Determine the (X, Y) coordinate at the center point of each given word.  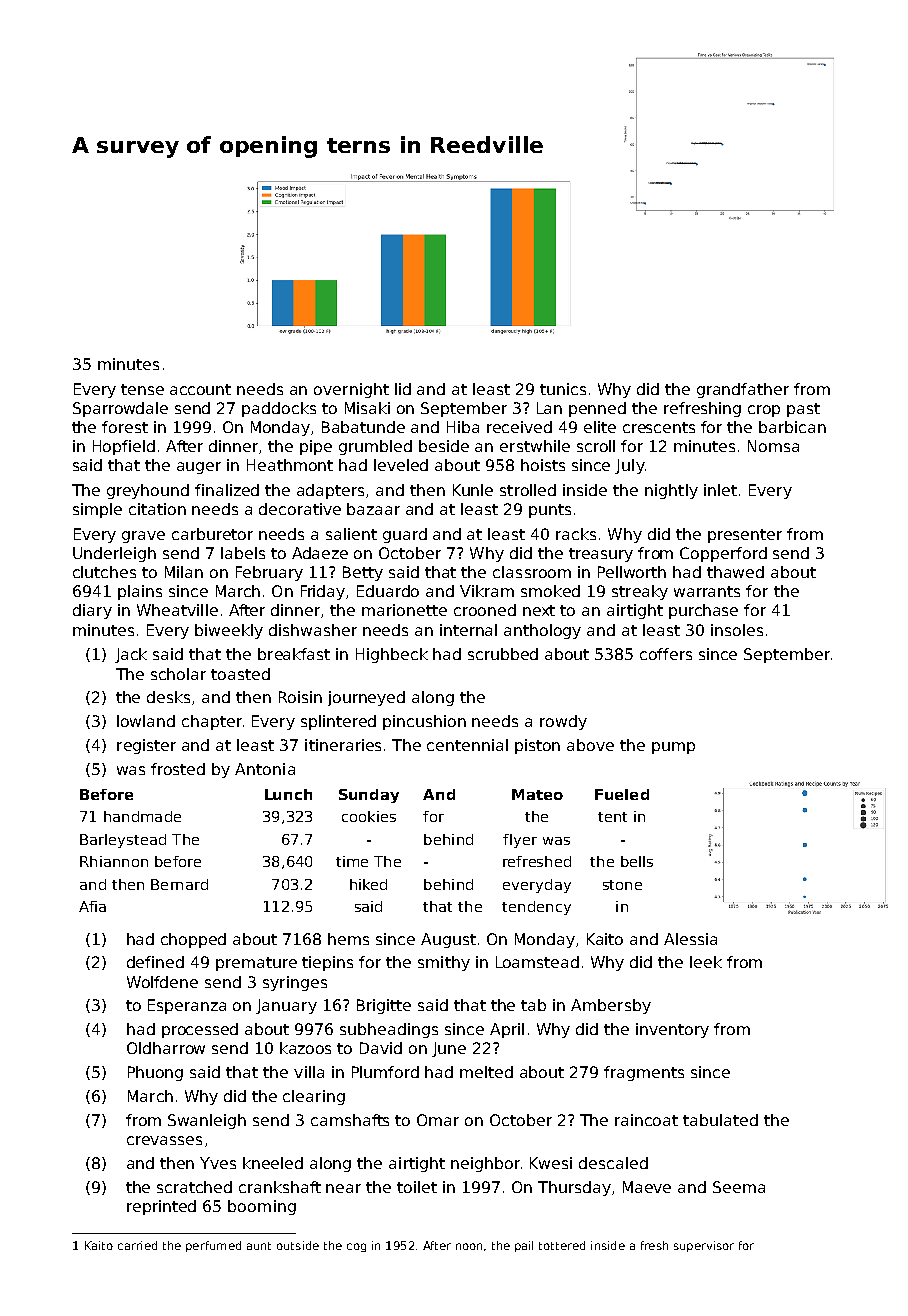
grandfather (743, 390)
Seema (739, 1187)
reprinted (161, 1207)
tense (142, 389)
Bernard (179, 884)
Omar (438, 1120)
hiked (368, 884)
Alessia (690, 939)
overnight (351, 390)
